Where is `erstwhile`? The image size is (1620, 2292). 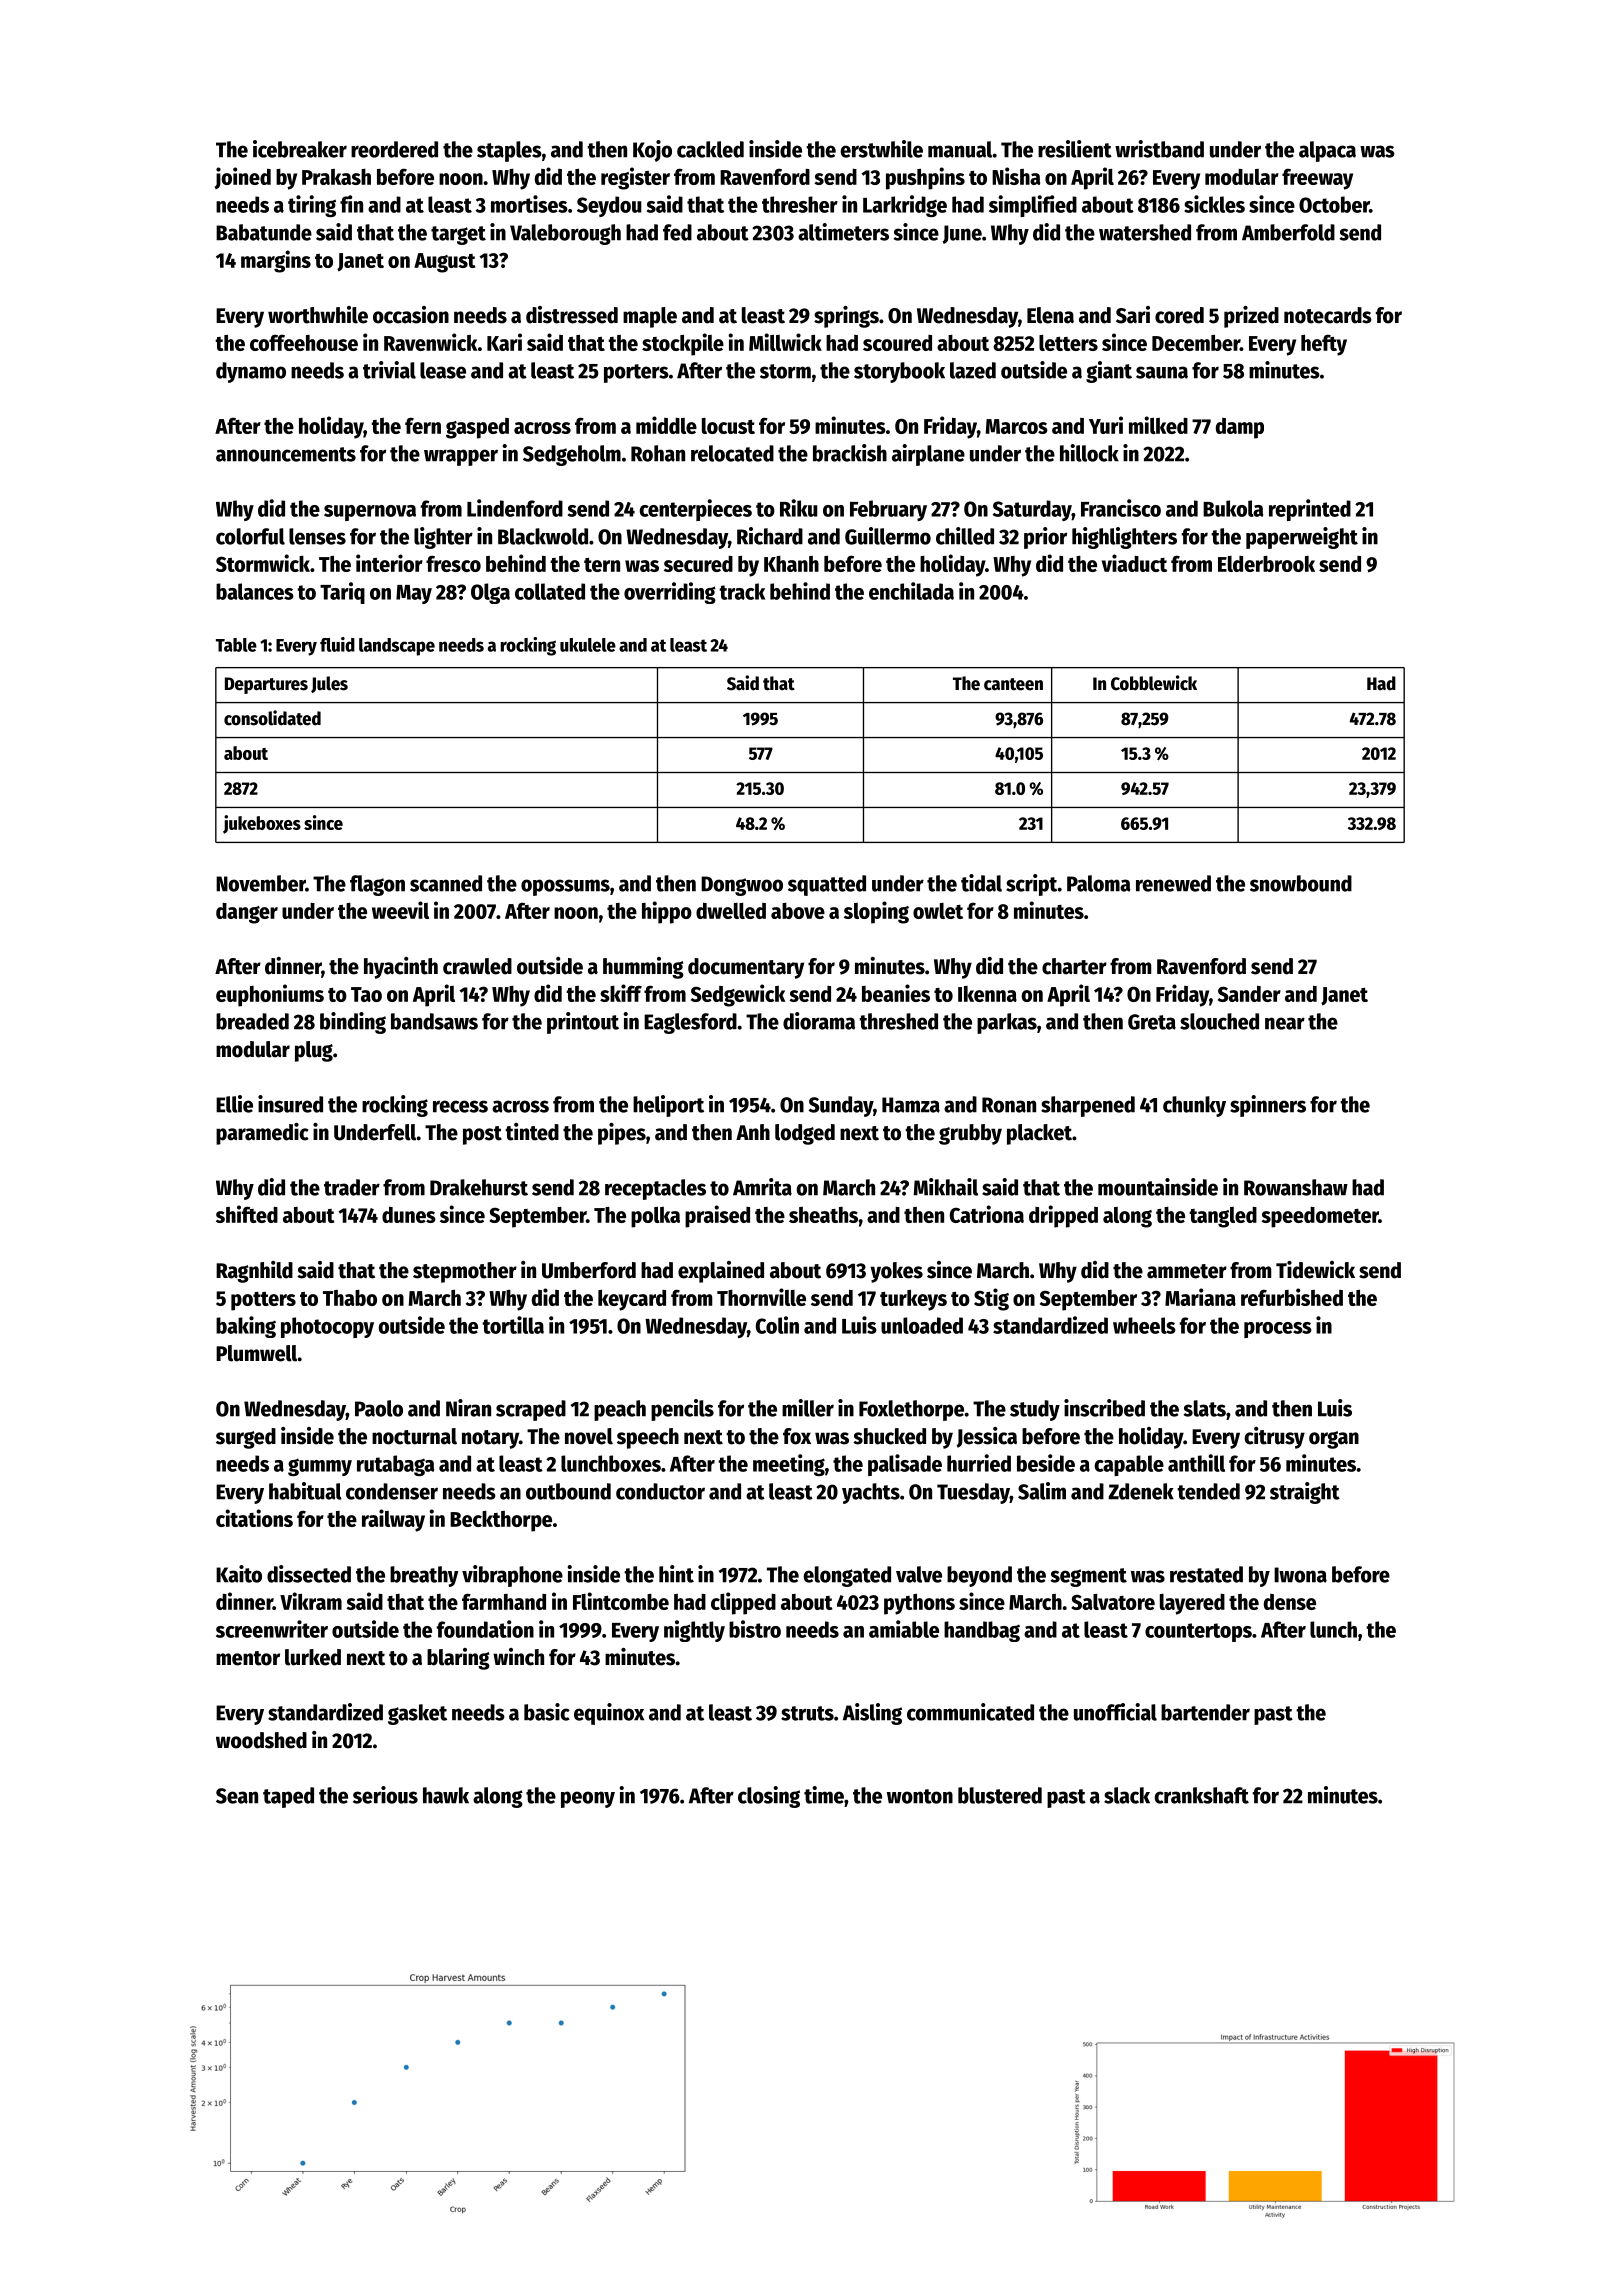
erstwhile is located at coordinates (881, 149).
